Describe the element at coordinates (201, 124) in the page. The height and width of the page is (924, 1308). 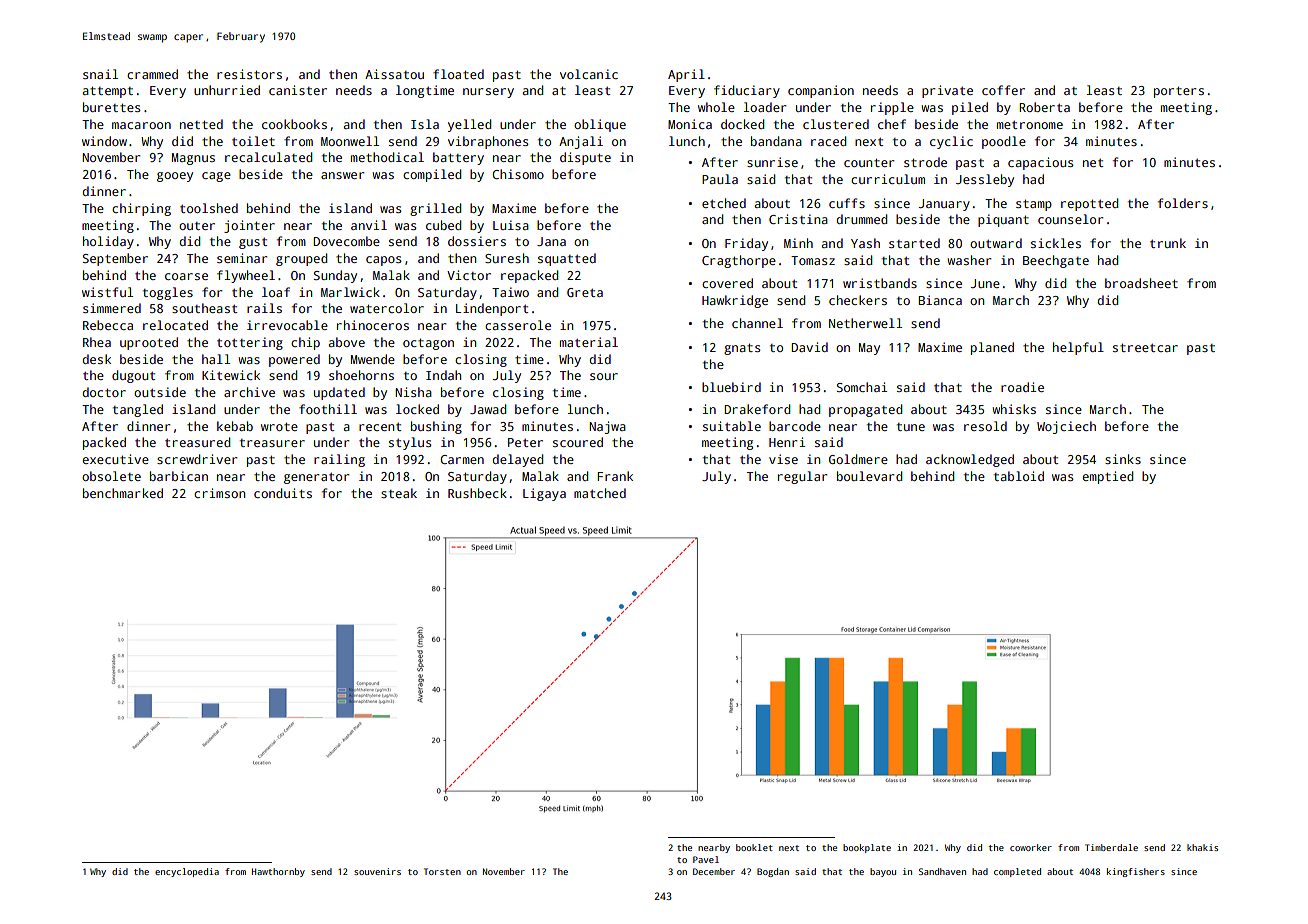
I see `netted` at that location.
